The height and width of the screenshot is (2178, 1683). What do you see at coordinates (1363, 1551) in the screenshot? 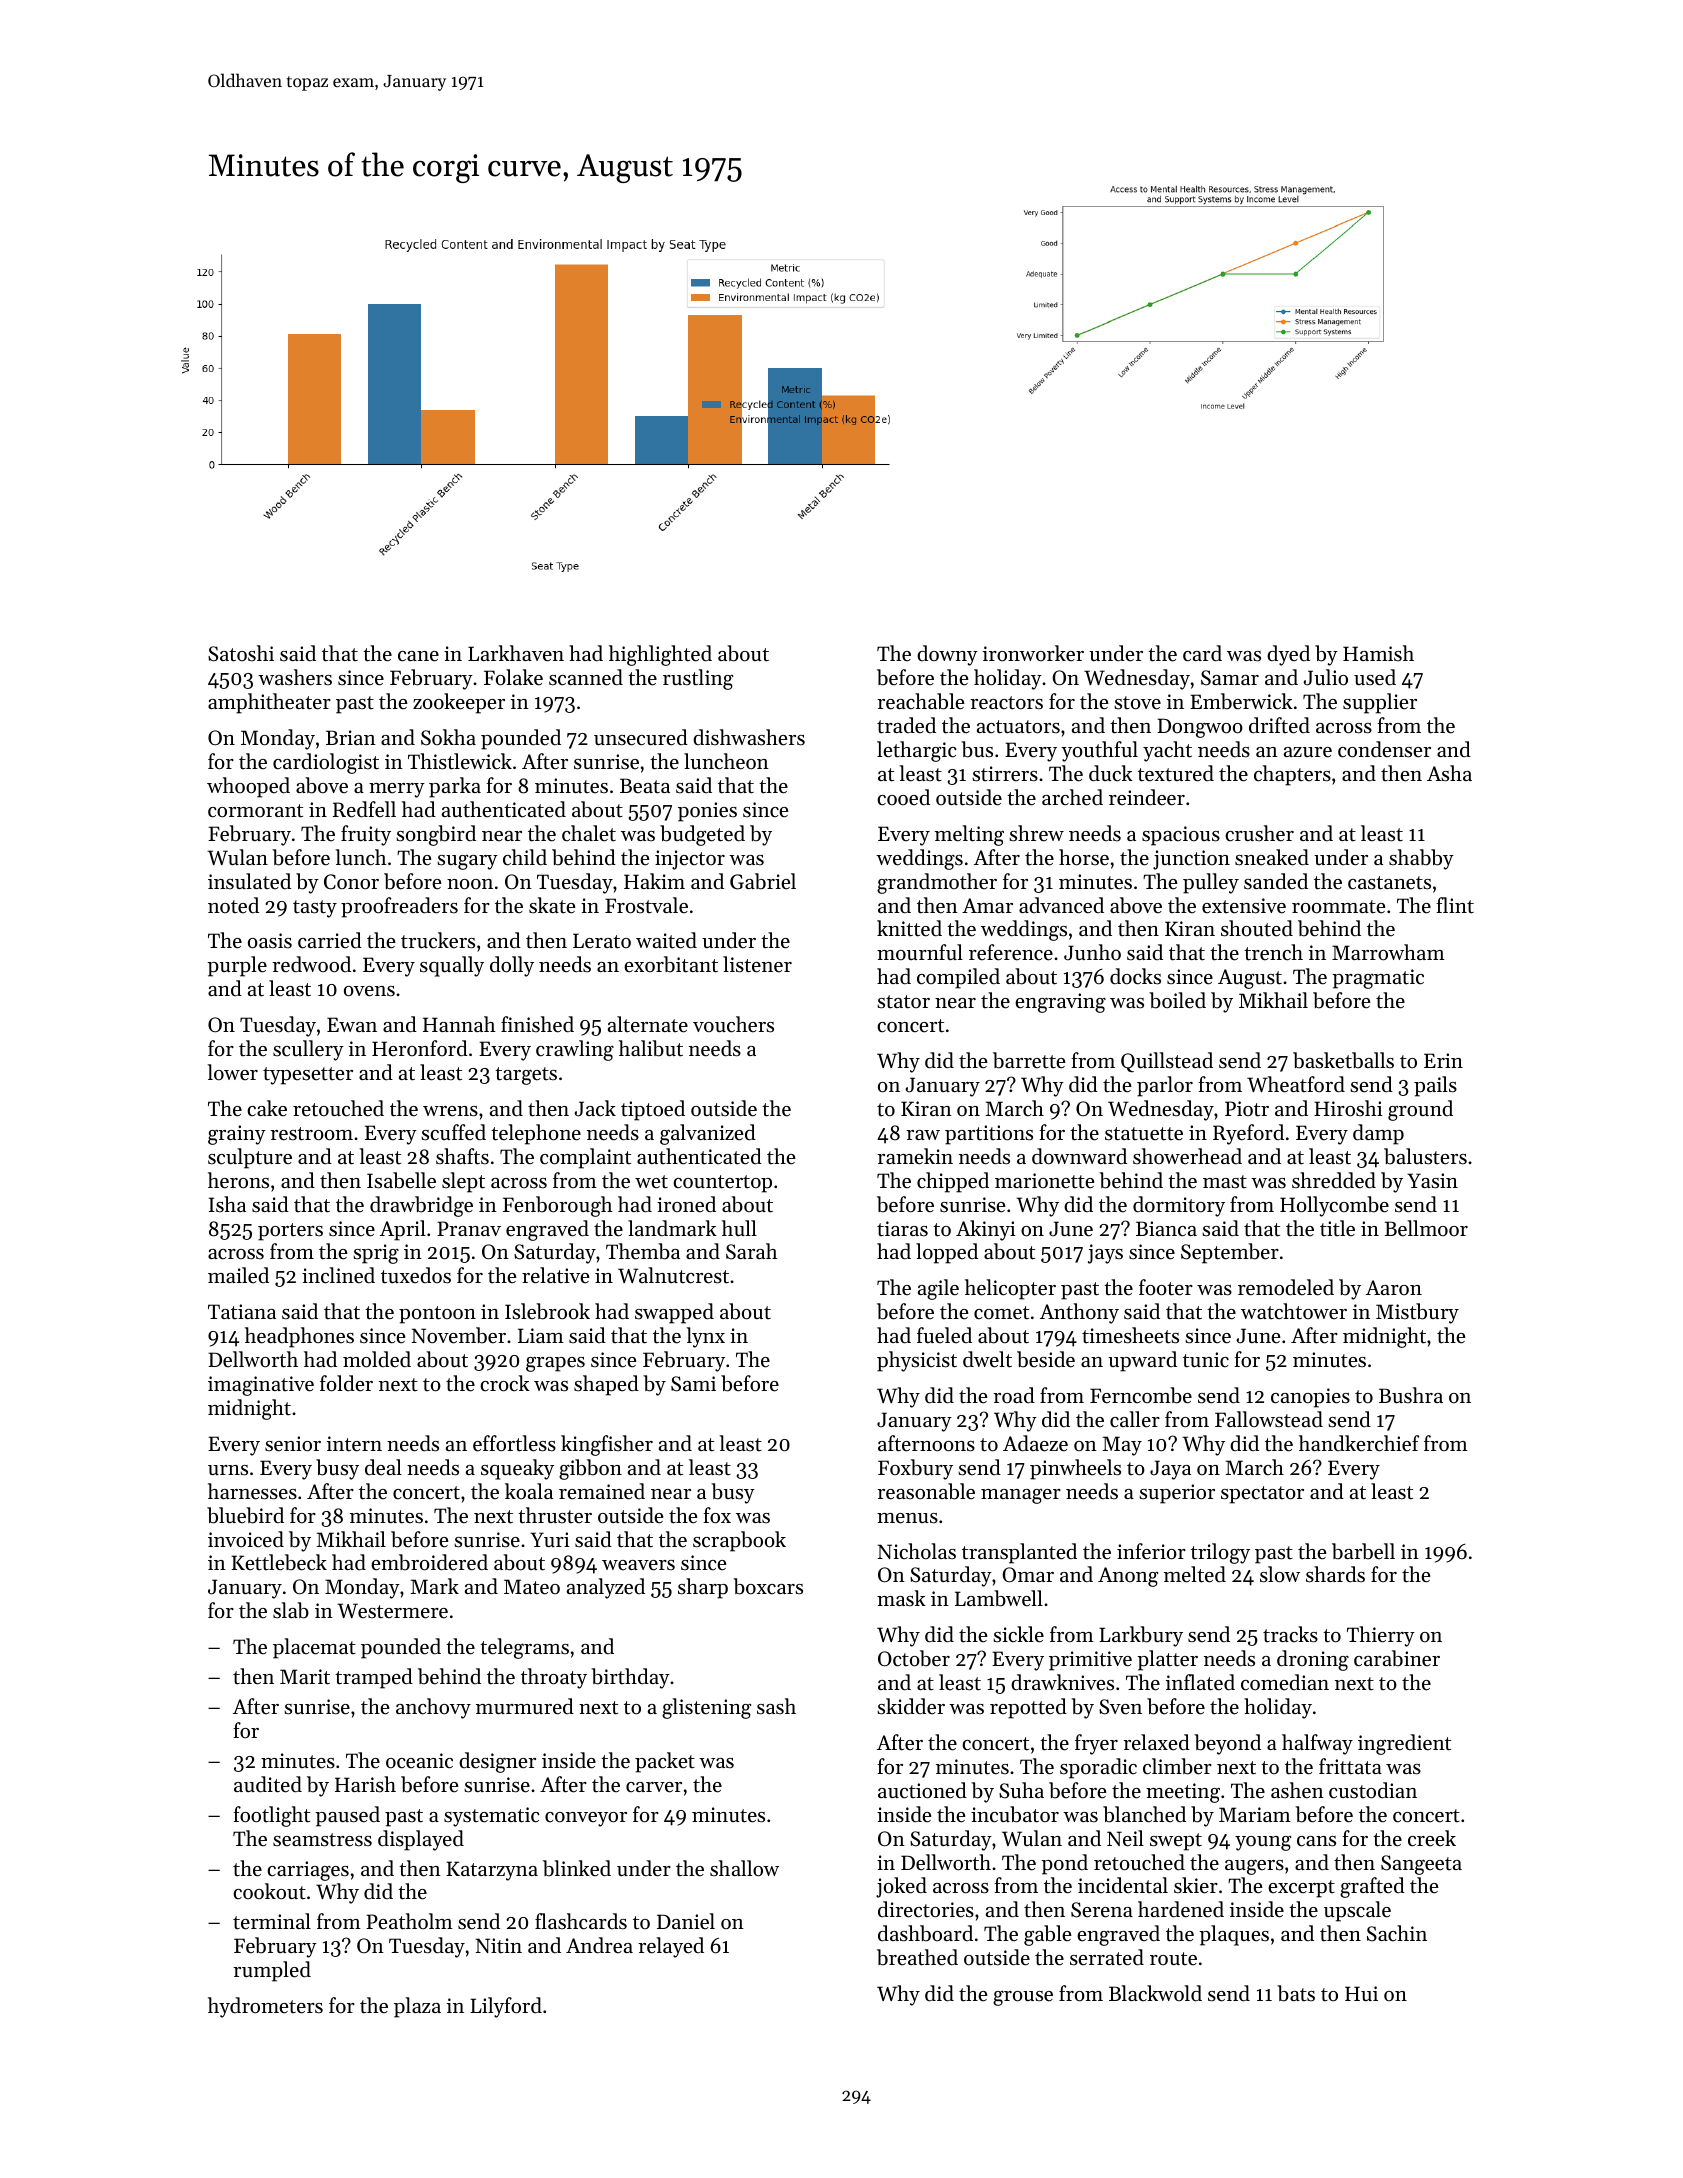
I see `barbell` at bounding box center [1363, 1551].
